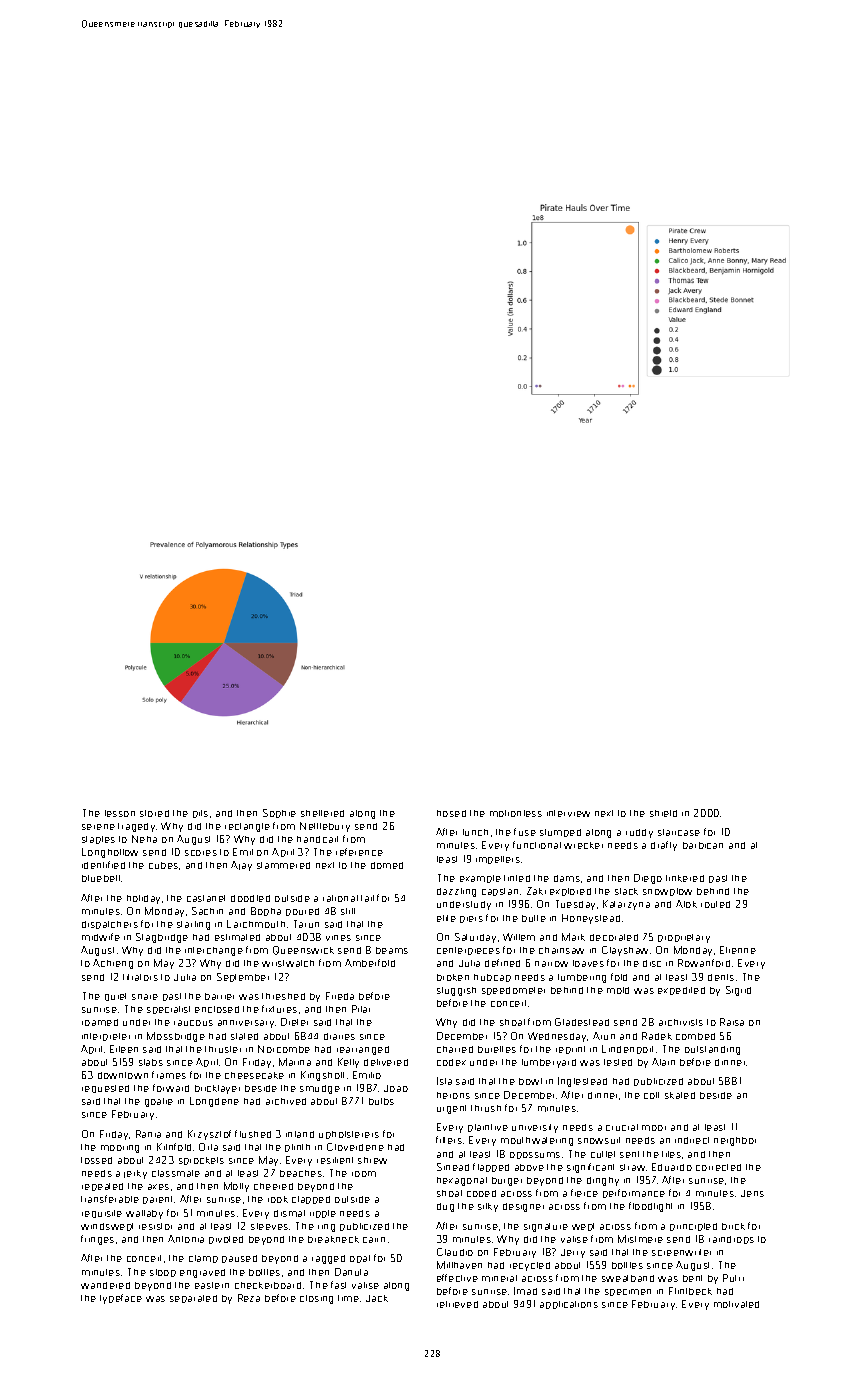 The image size is (849, 1400). I want to click on cubes, so click(163, 865).
